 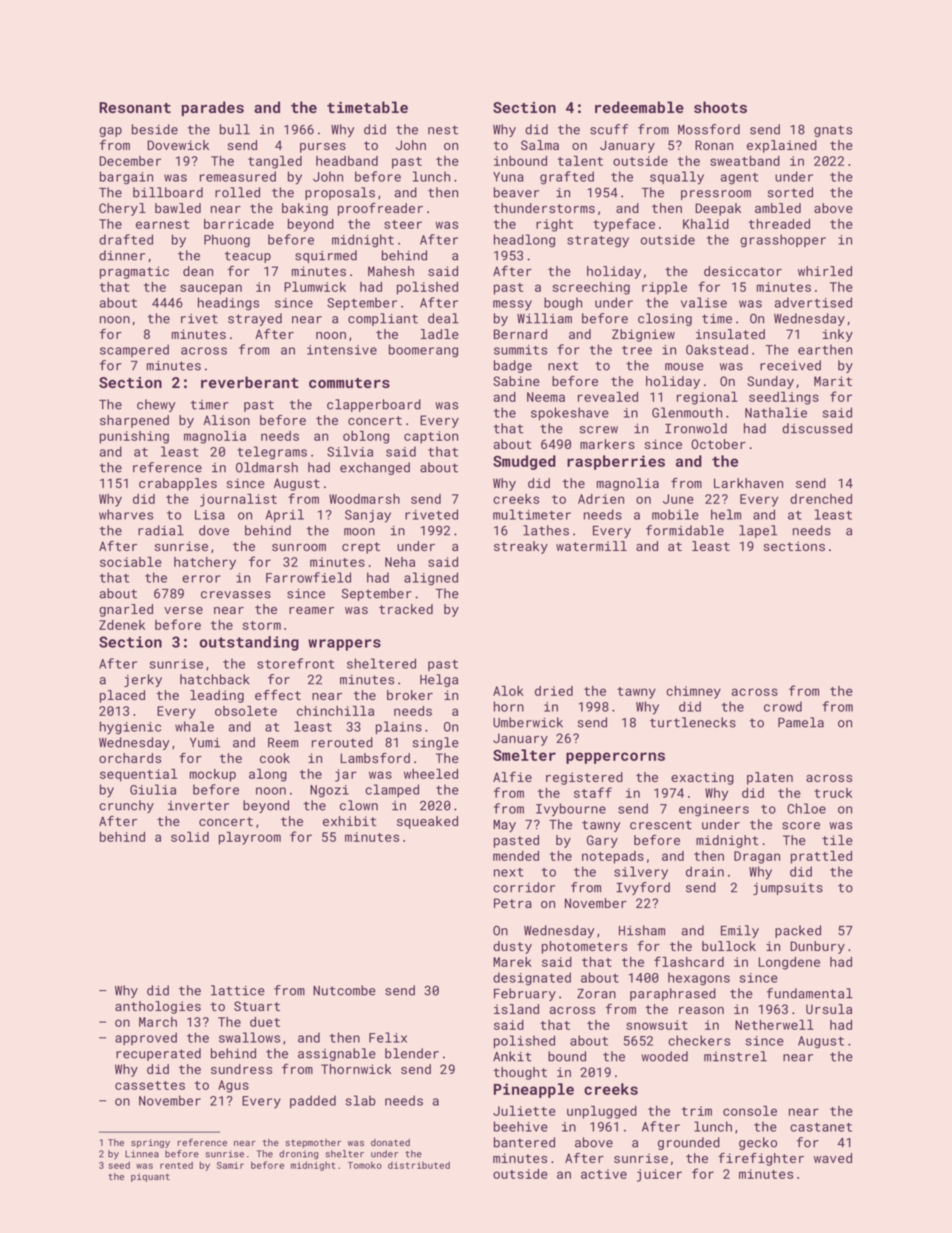 I want to click on ladle, so click(x=440, y=334).
